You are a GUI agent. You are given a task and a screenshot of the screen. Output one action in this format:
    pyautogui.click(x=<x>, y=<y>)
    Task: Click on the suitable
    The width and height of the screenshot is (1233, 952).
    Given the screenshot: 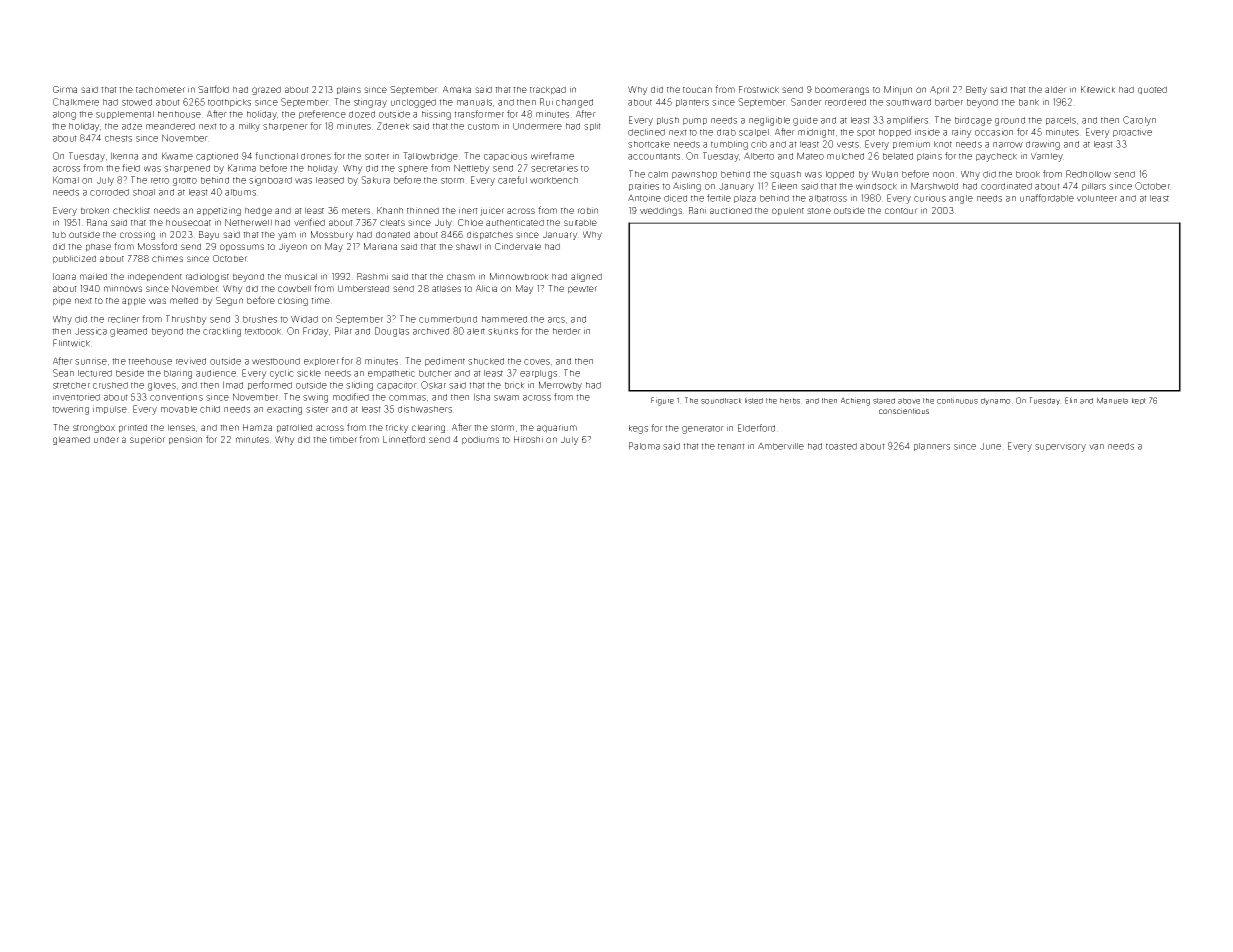 What is the action you would take?
    pyautogui.click(x=580, y=222)
